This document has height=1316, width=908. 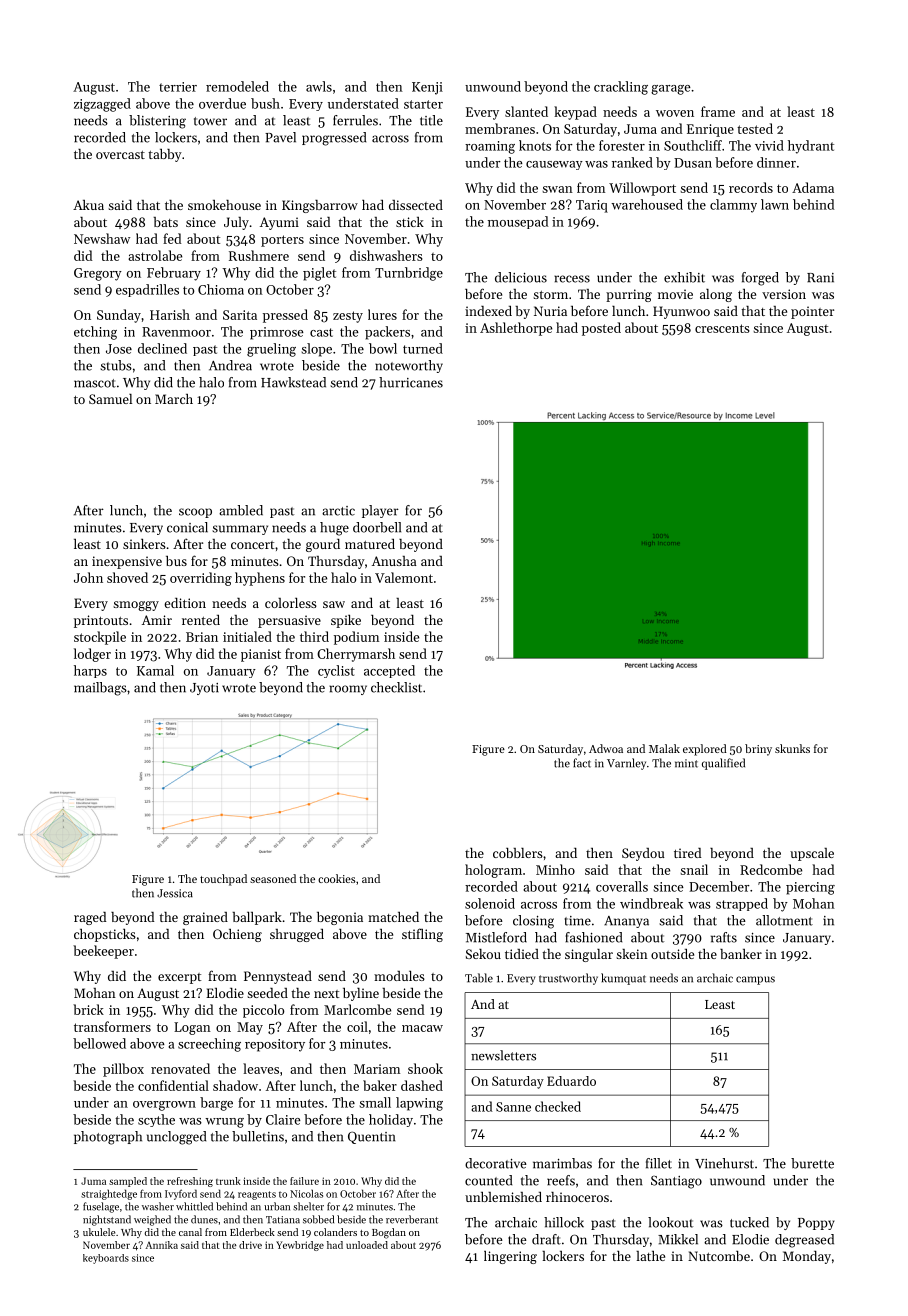 What do you see at coordinates (155, 670) in the document?
I see `Kamal` at bounding box center [155, 670].
